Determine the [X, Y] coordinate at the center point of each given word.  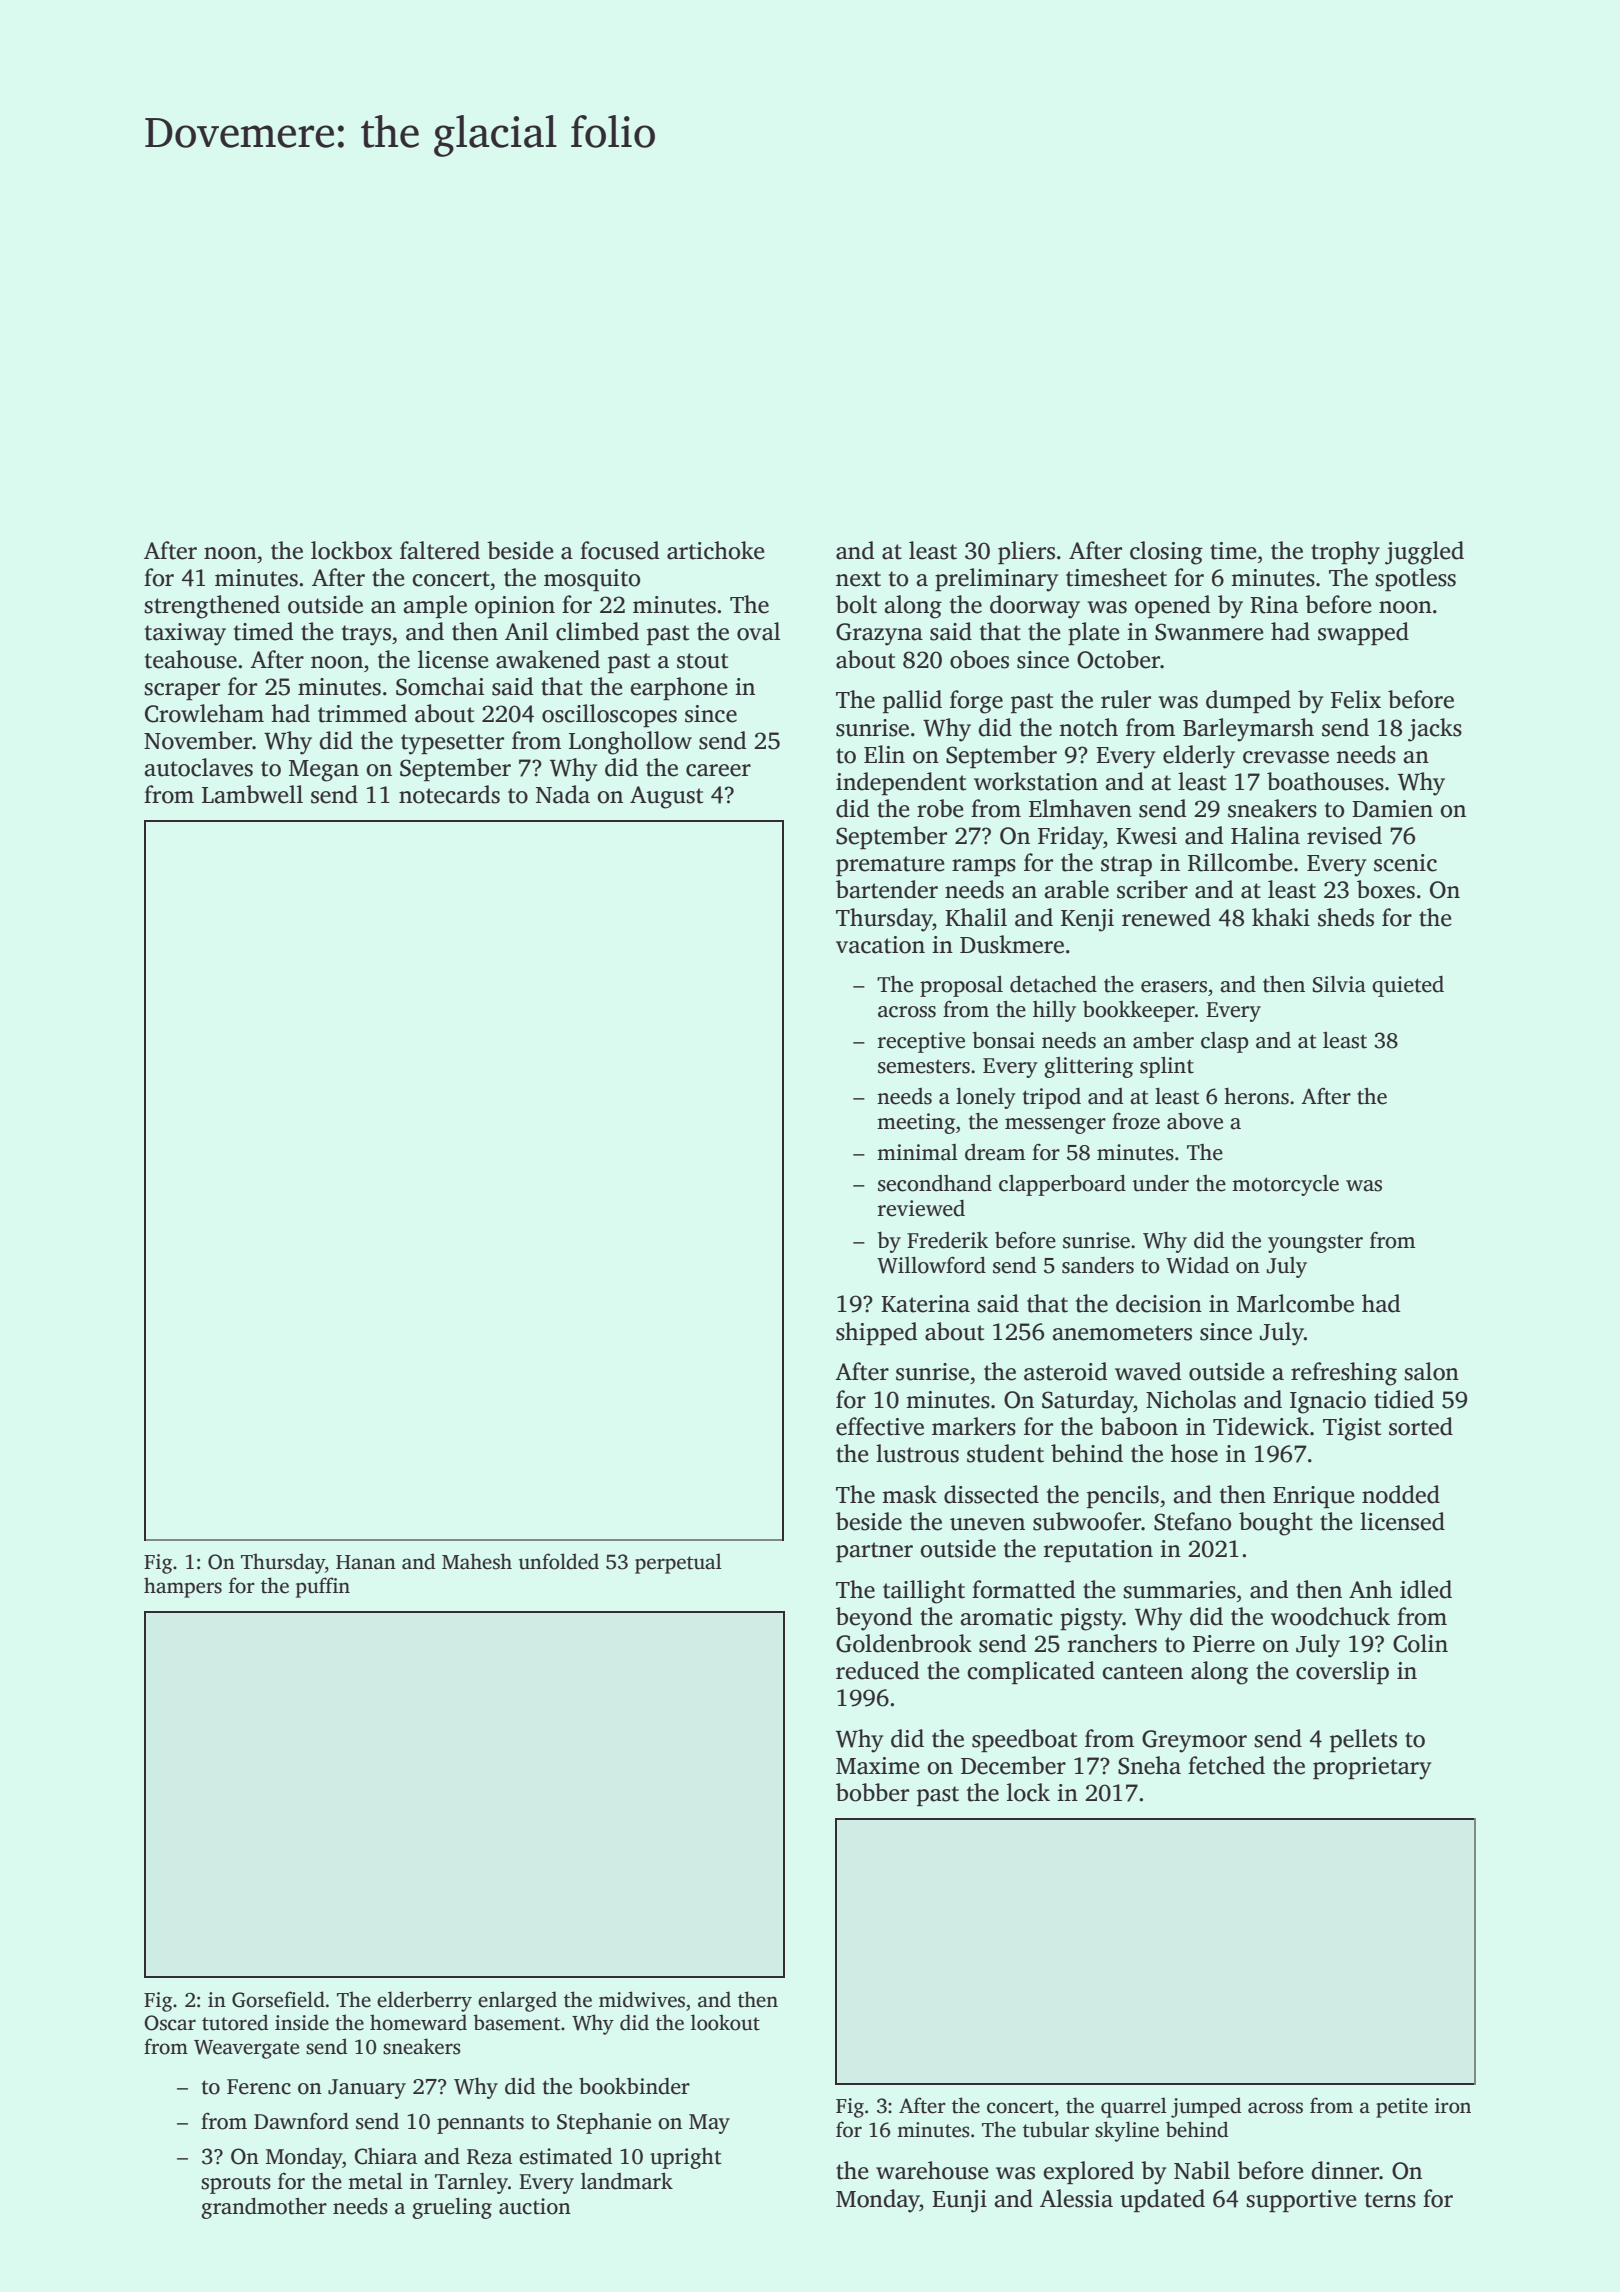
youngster [1315, 1243]
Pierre [1224, 1644]
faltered [440, 550]
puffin [323, 1587]
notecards [449, 794]
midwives [642, 1999]
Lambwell [252, 794]
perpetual [678, 1563]
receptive [921, 1042]
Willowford [931, 1265]
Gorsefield [278, 1999]
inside [302, 2022]
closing [1166, 553]
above [1195, 1121]
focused [620, 550]
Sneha [1149, 1765]
